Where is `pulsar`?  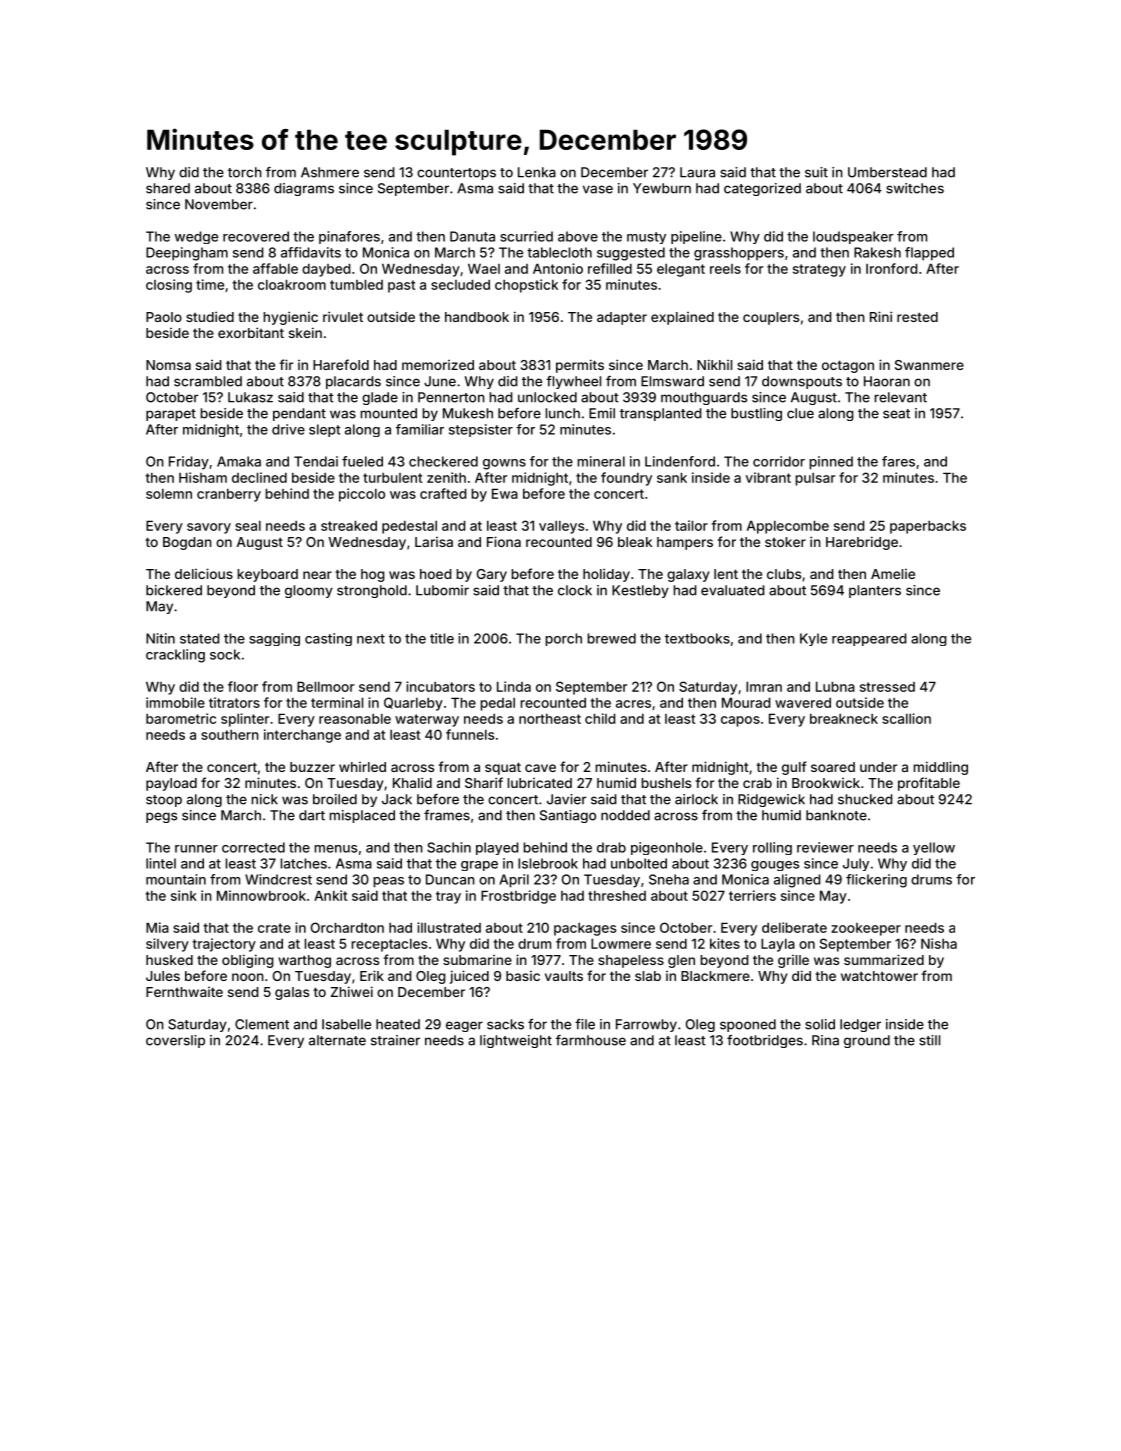 pulsar is located at coordinates (815, 479).
